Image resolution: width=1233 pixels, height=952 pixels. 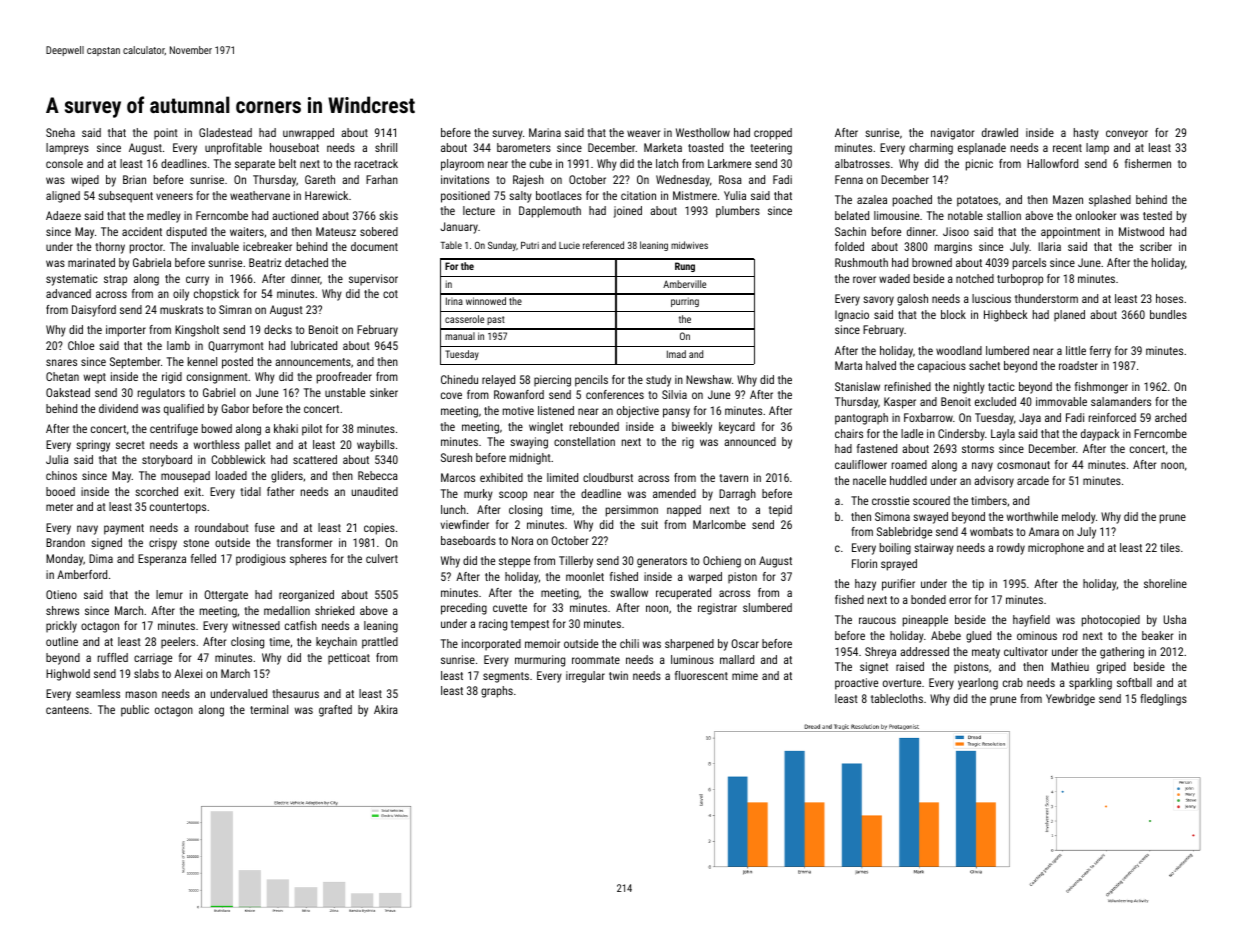 I want to click on Rosa, so click(x=730, y=179).
